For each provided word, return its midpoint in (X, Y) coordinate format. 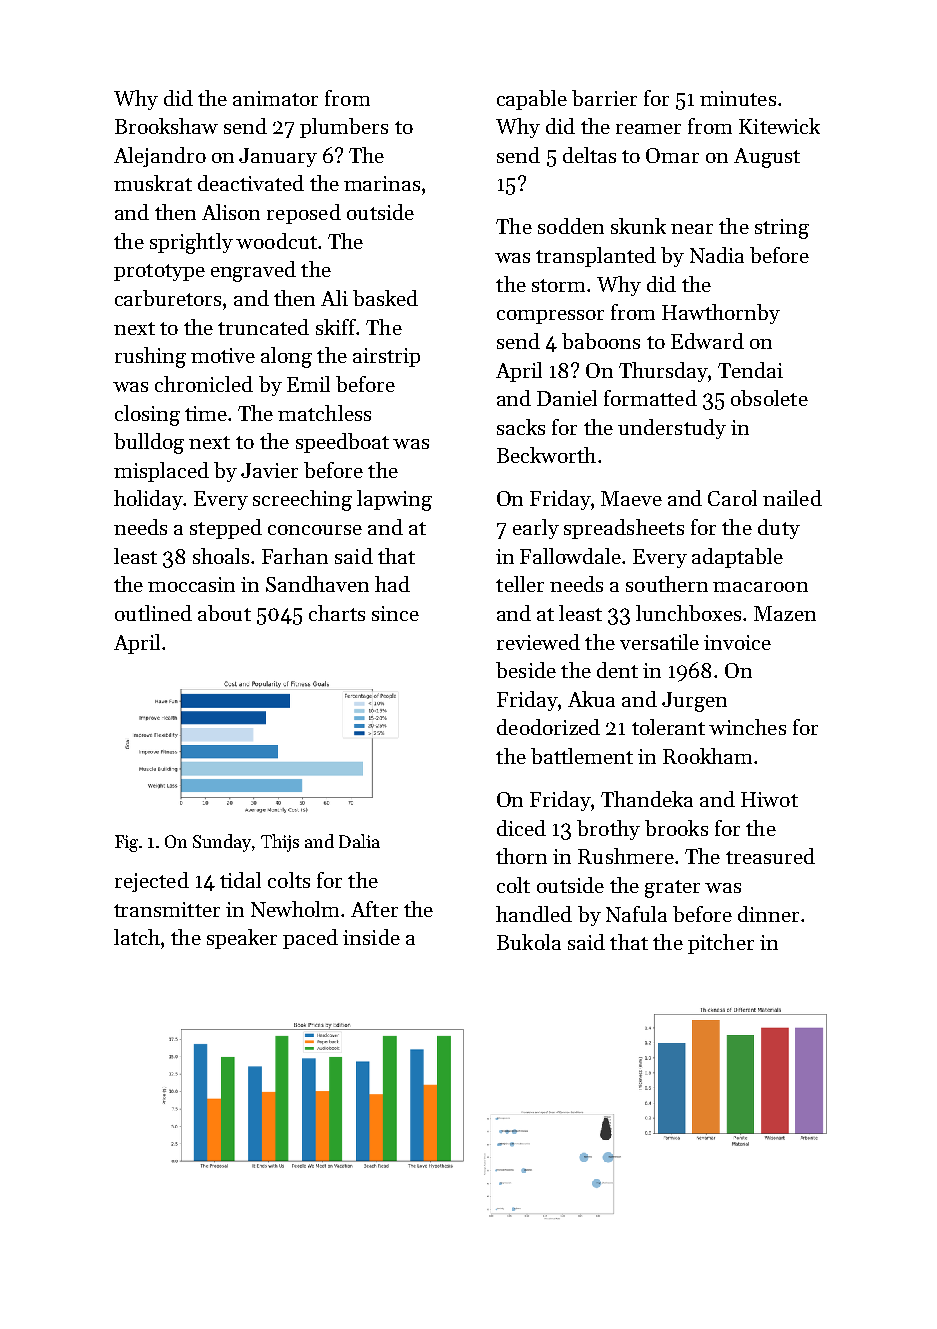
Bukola (529, 942)
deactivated (251, 183)
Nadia (717, 255)
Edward (707, 341)
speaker (242, 939)
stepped (226, 529)
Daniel (567, 398)
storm (558, 285)
